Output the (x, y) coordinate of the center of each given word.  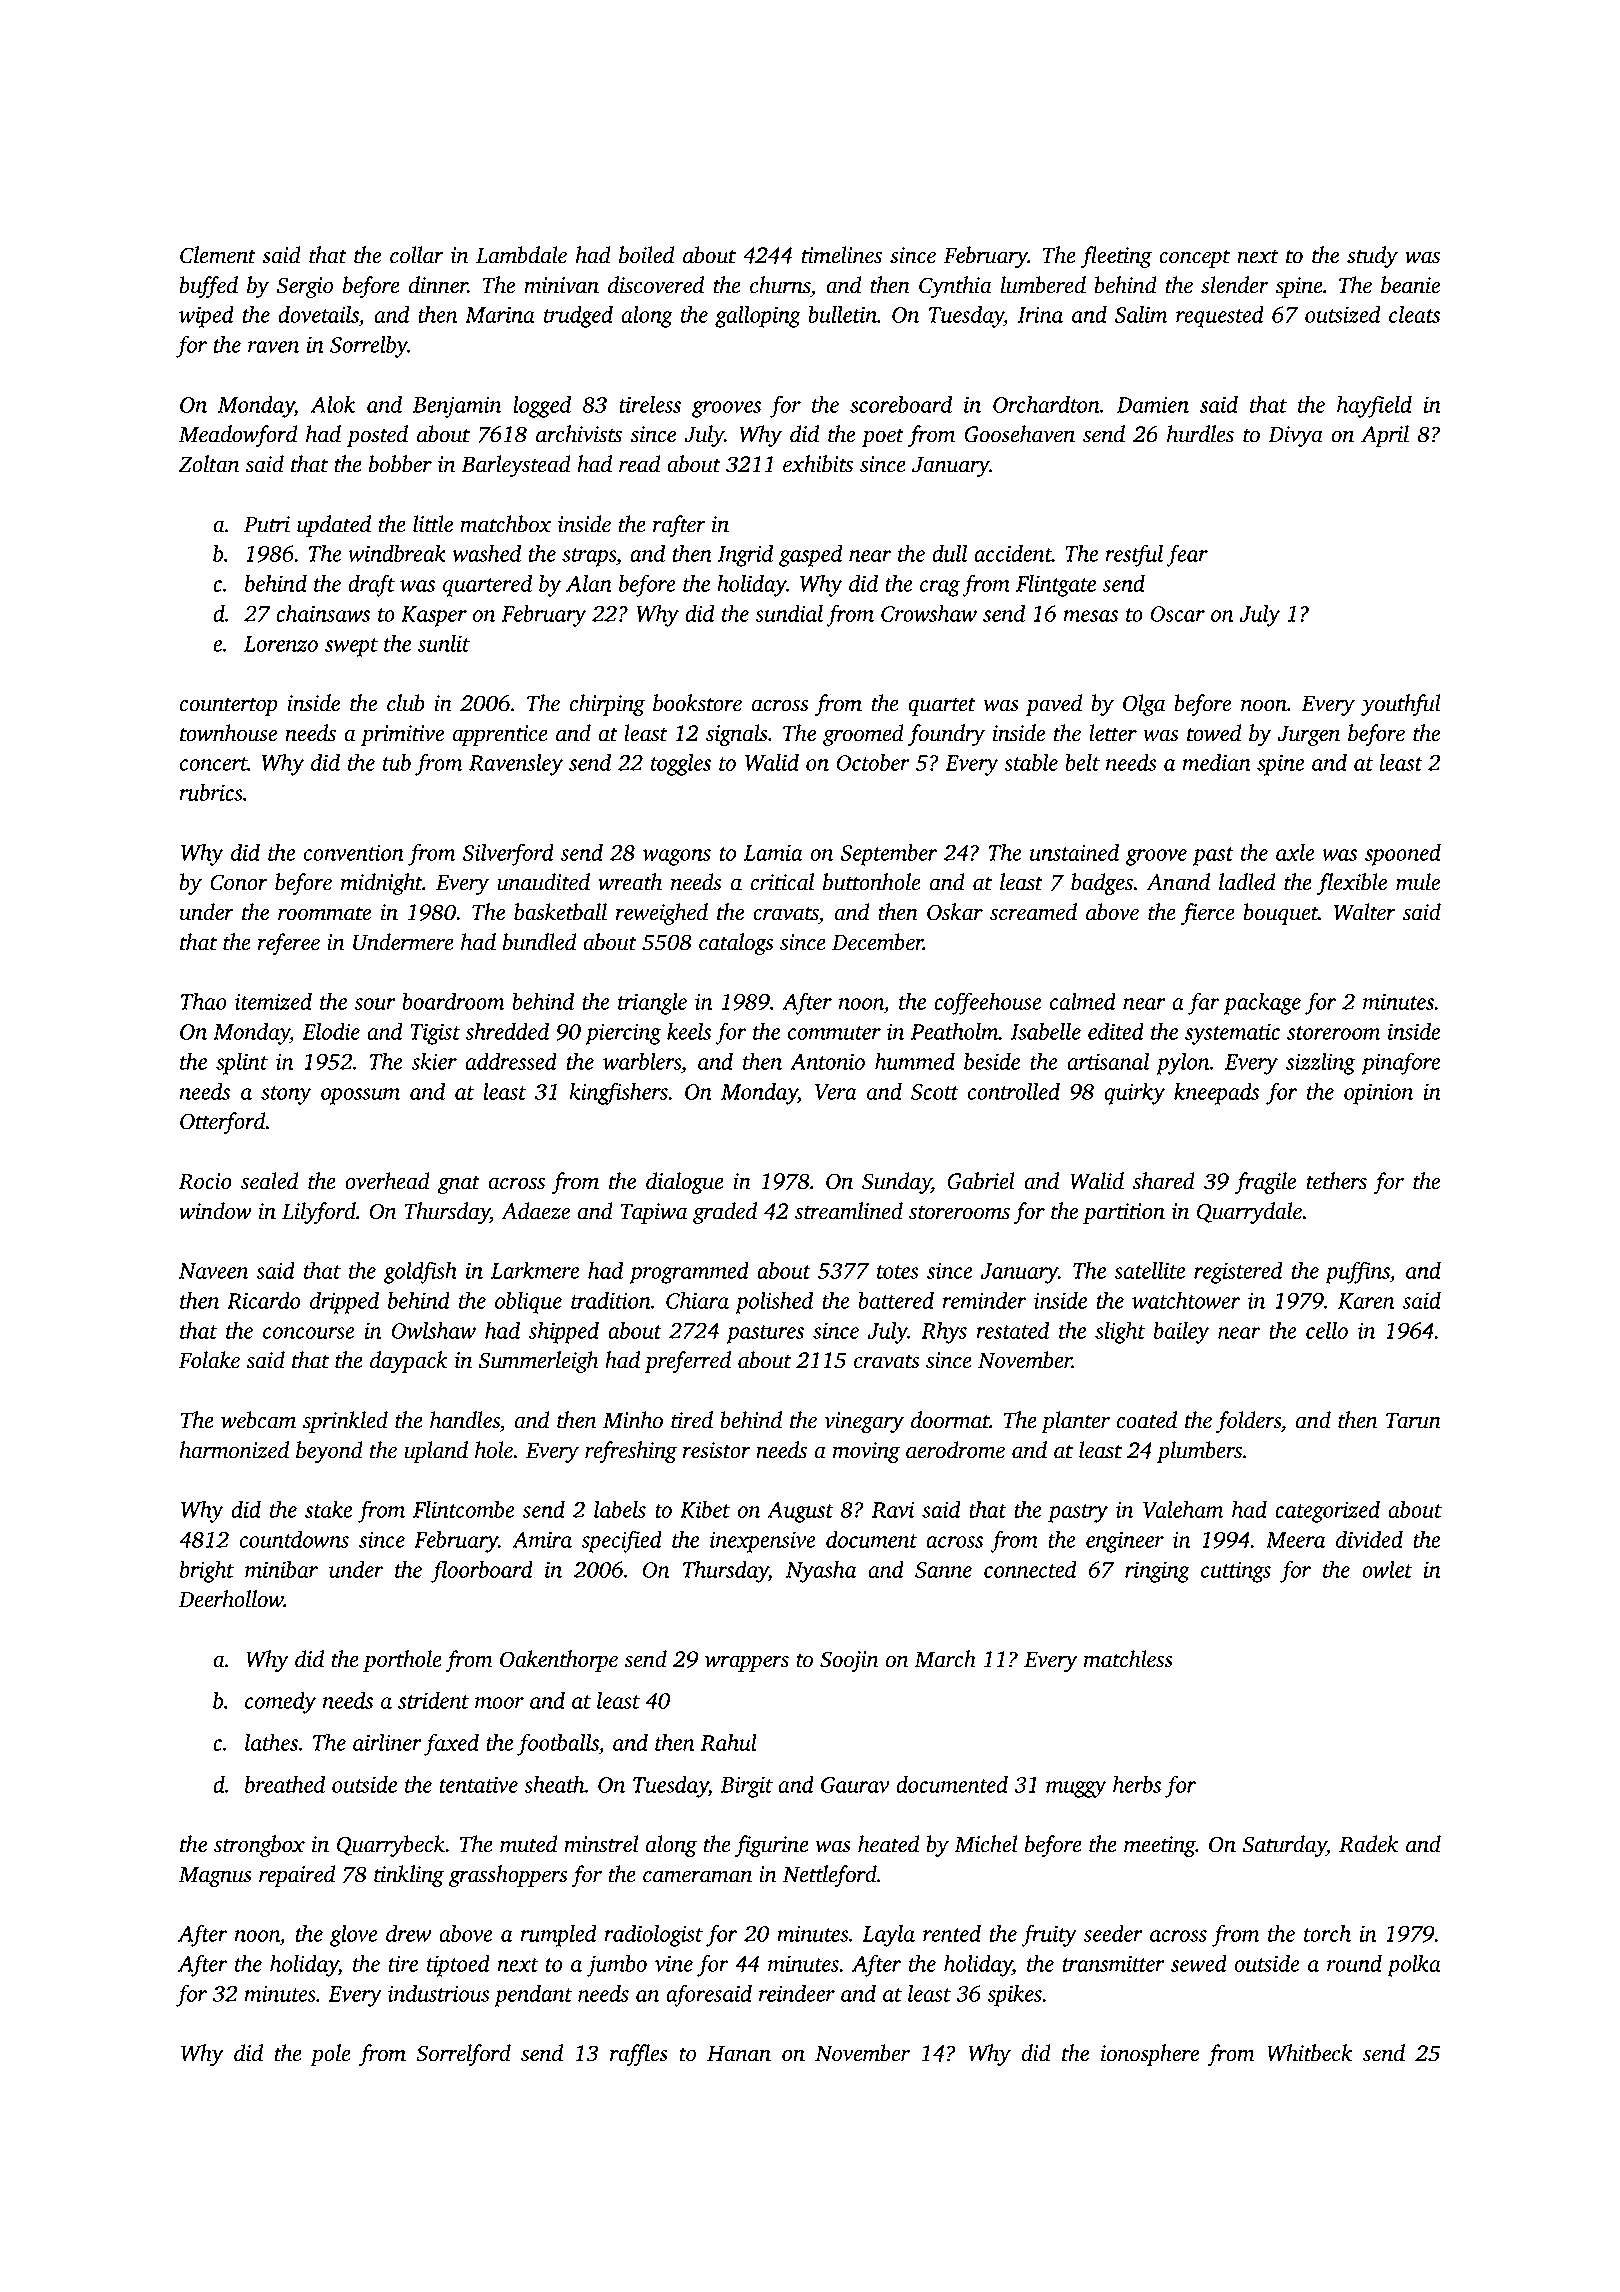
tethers (1337, 1181)
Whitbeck (1309, 2053)
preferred (687, 1362)
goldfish (420, 1272)
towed (1214, 733)
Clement (218, 255)
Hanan (739, 2054)
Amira (542, 1539)
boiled (646, 255)
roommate (324, 914)
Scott (935, 1092)
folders (1248, 1422)
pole (330, 2055)
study (1372, 257)
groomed (863, 735)
